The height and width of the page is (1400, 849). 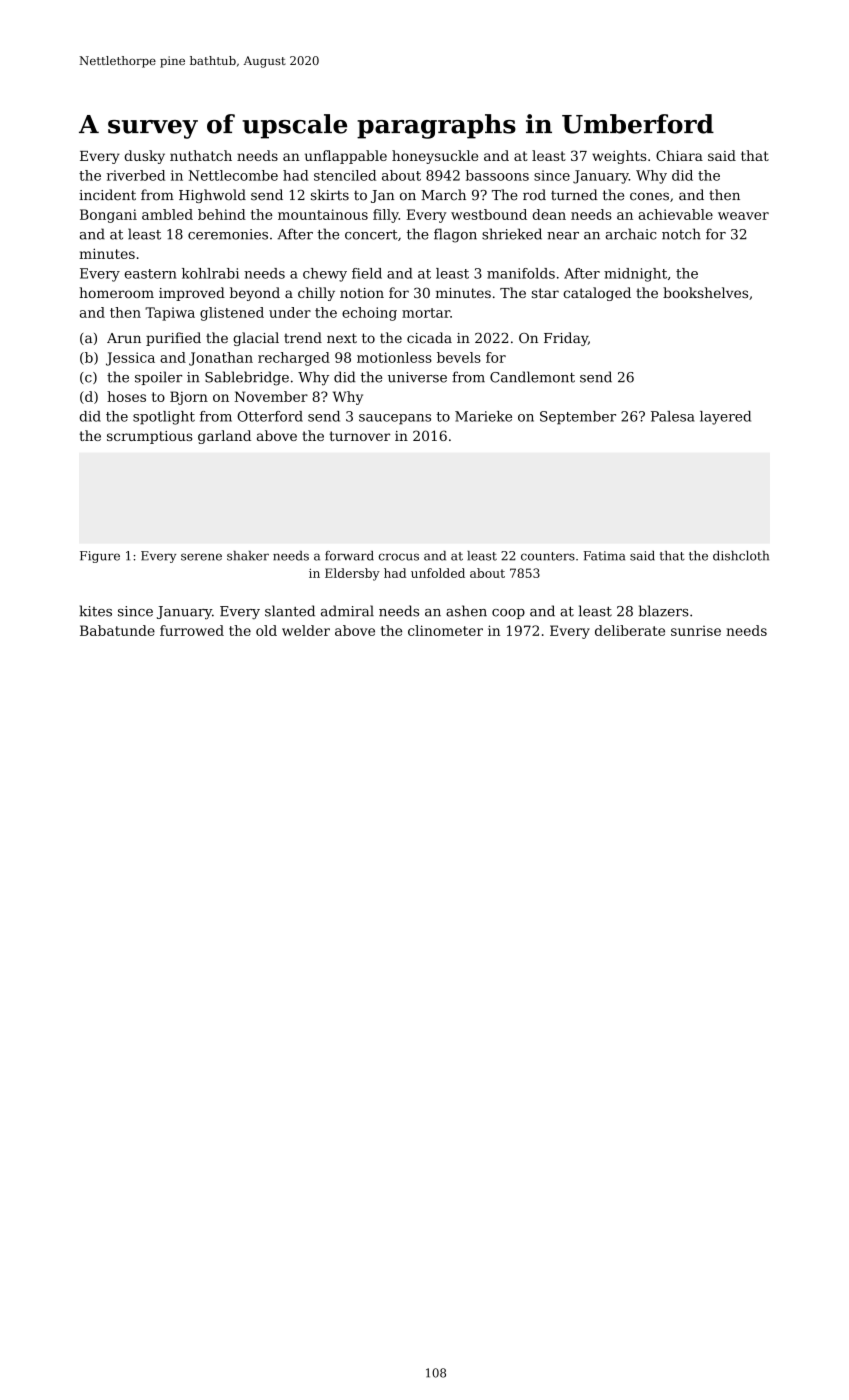 What do you see at coordinates (725, 418) in the page?
I see `layered` at bounding box center [725, 418].
